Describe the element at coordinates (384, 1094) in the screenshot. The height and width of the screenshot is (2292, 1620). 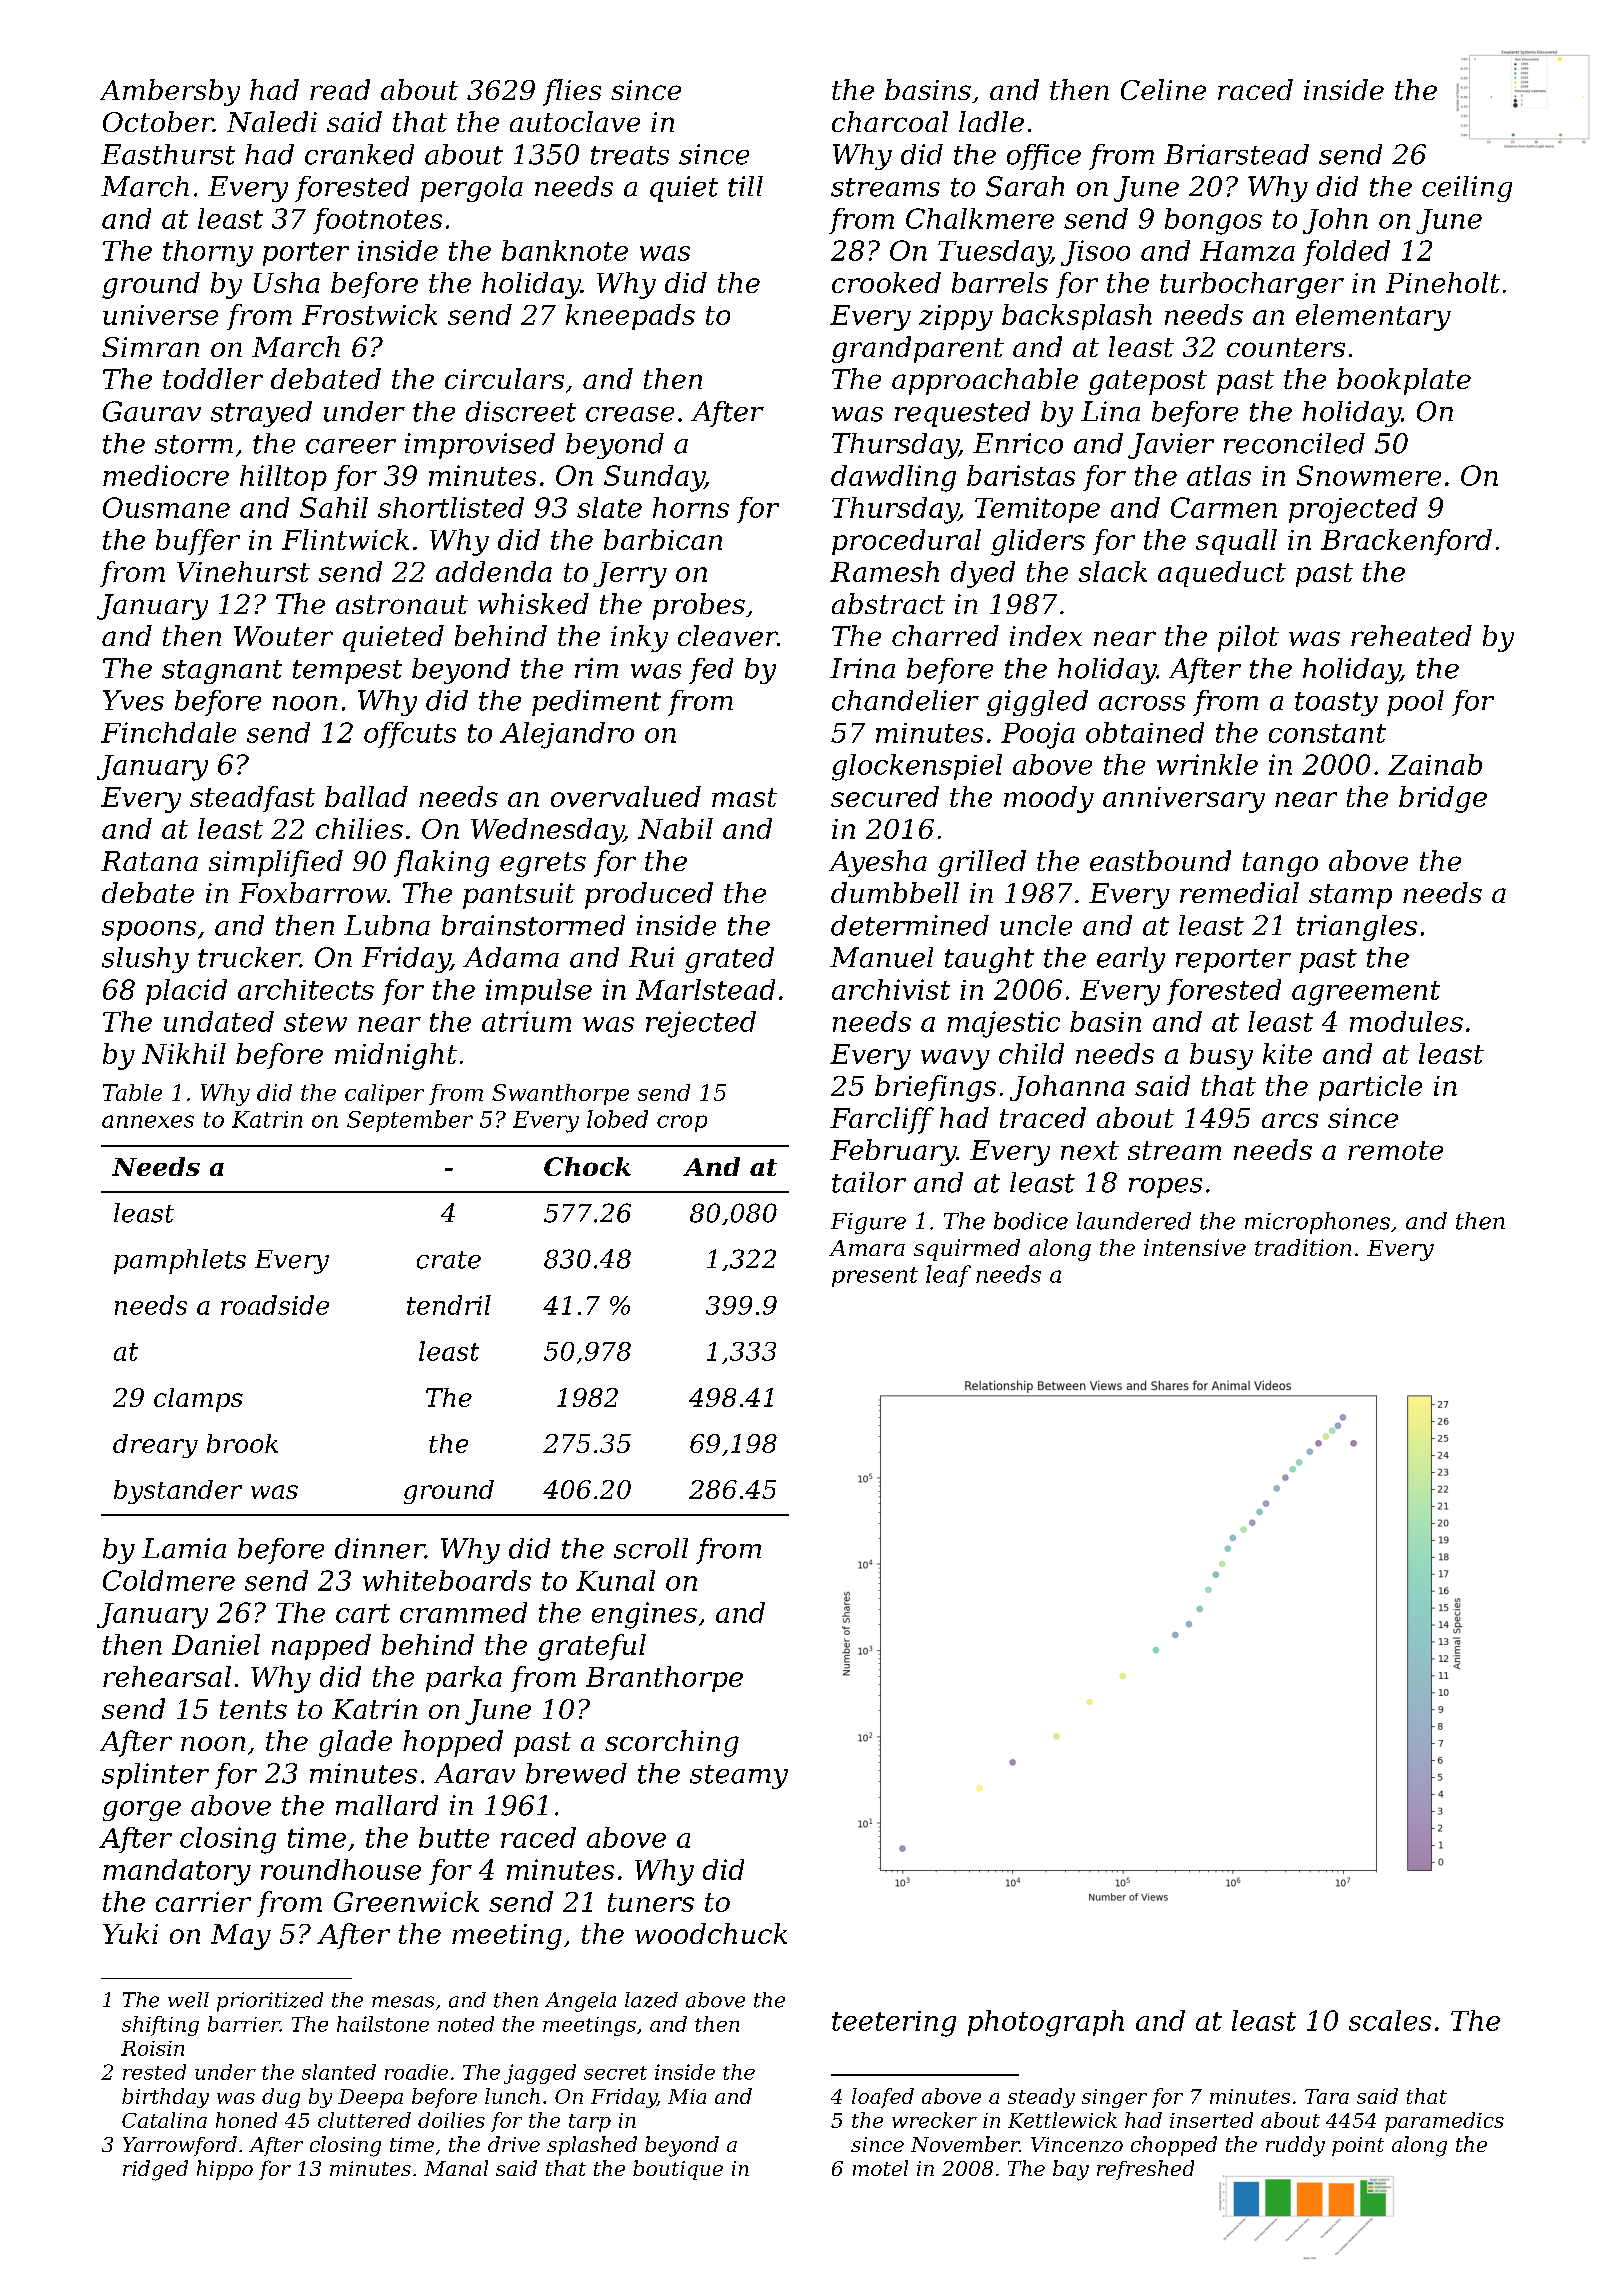
I see `caliper` at that location.
